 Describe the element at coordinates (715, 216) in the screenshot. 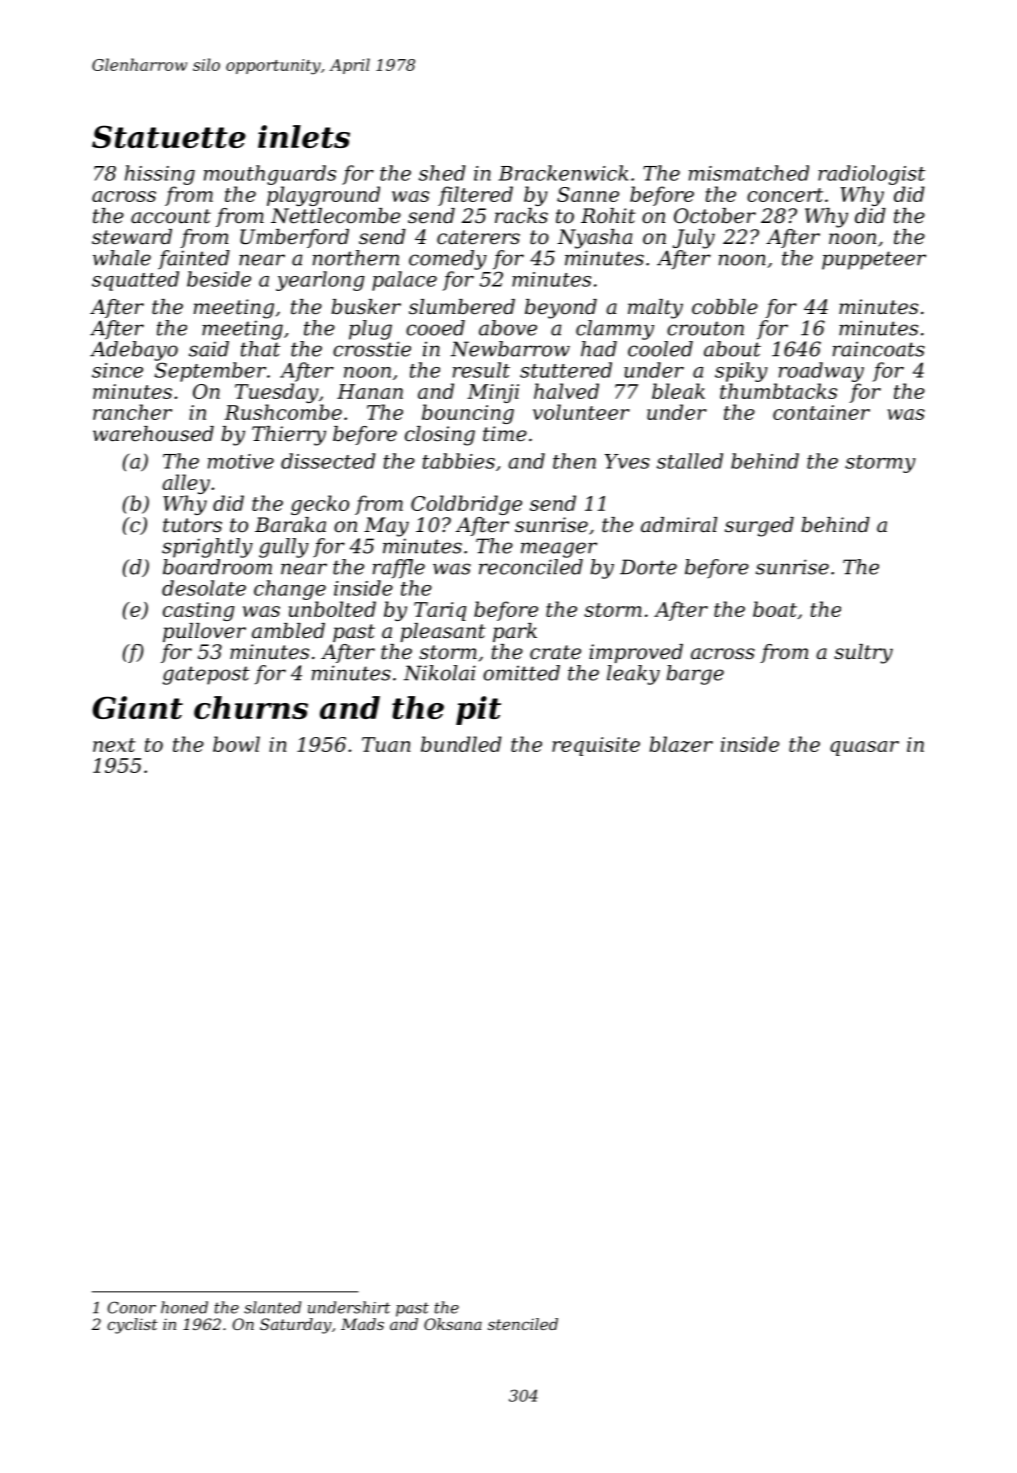

I see `October` at that location.
